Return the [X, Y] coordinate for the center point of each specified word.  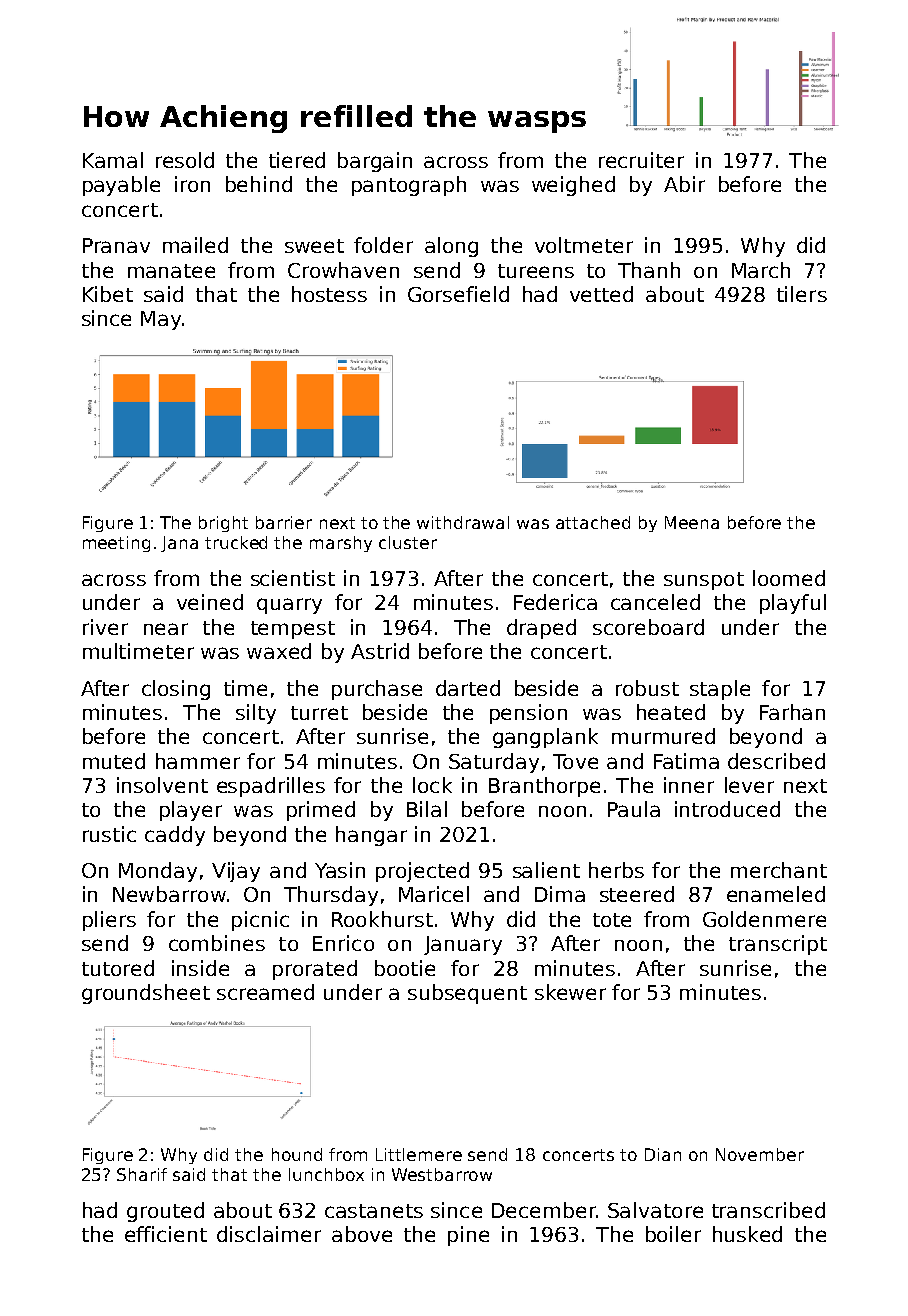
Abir [684, 184]
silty [256, 714]
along [451, 247]
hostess [329, 294]
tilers [802, 294]
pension [528, 714]
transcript [778, 945]
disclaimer [269, 1234]
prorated [315, 970]
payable [121, 186]
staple [720, 690]
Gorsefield [458, 294]
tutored [118, 968]
